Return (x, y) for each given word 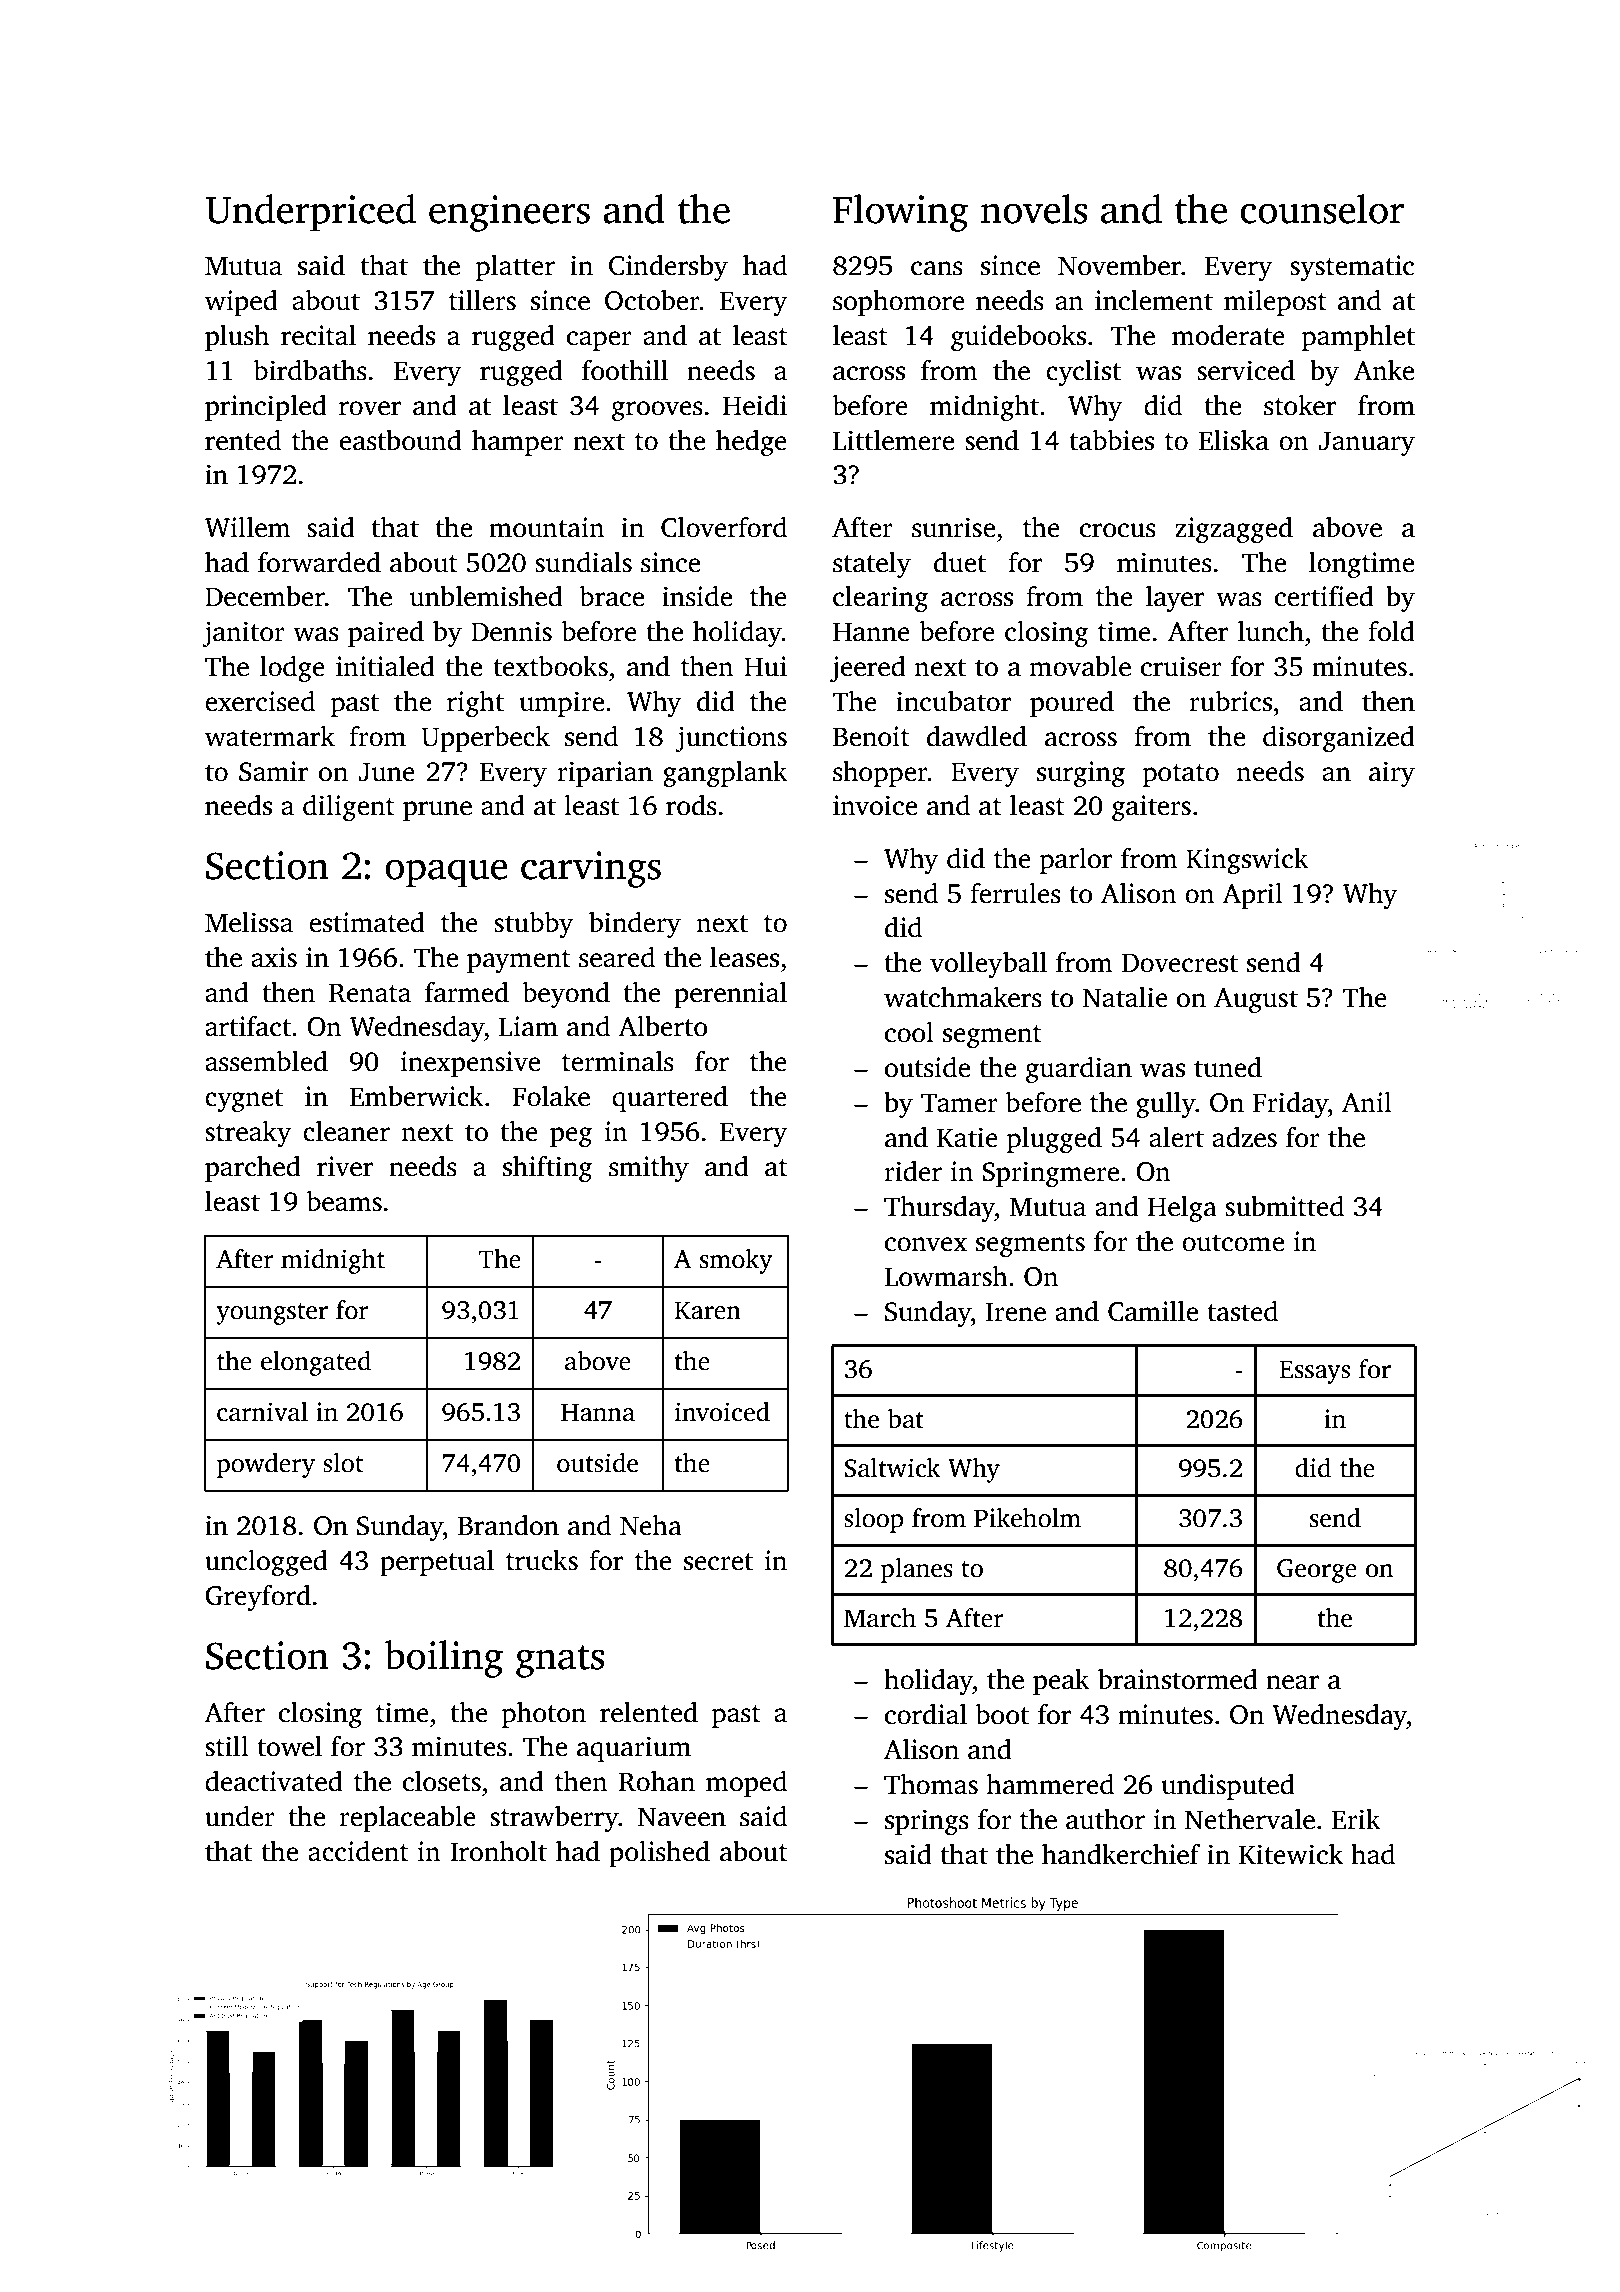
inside (697, 596)
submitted (1284, 1206)
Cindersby (668, 268)
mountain (547, 527)
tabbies (1111, 440)
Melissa (249, 922)
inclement (1154, 300)
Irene (1016, 1312)
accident (358, 1851)
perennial (730, 995)
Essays (1314, 1372)
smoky (736, 1261)
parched (253, 1169)
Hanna (598, 1412)
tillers (482, 300)
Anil (1367, 1102)
